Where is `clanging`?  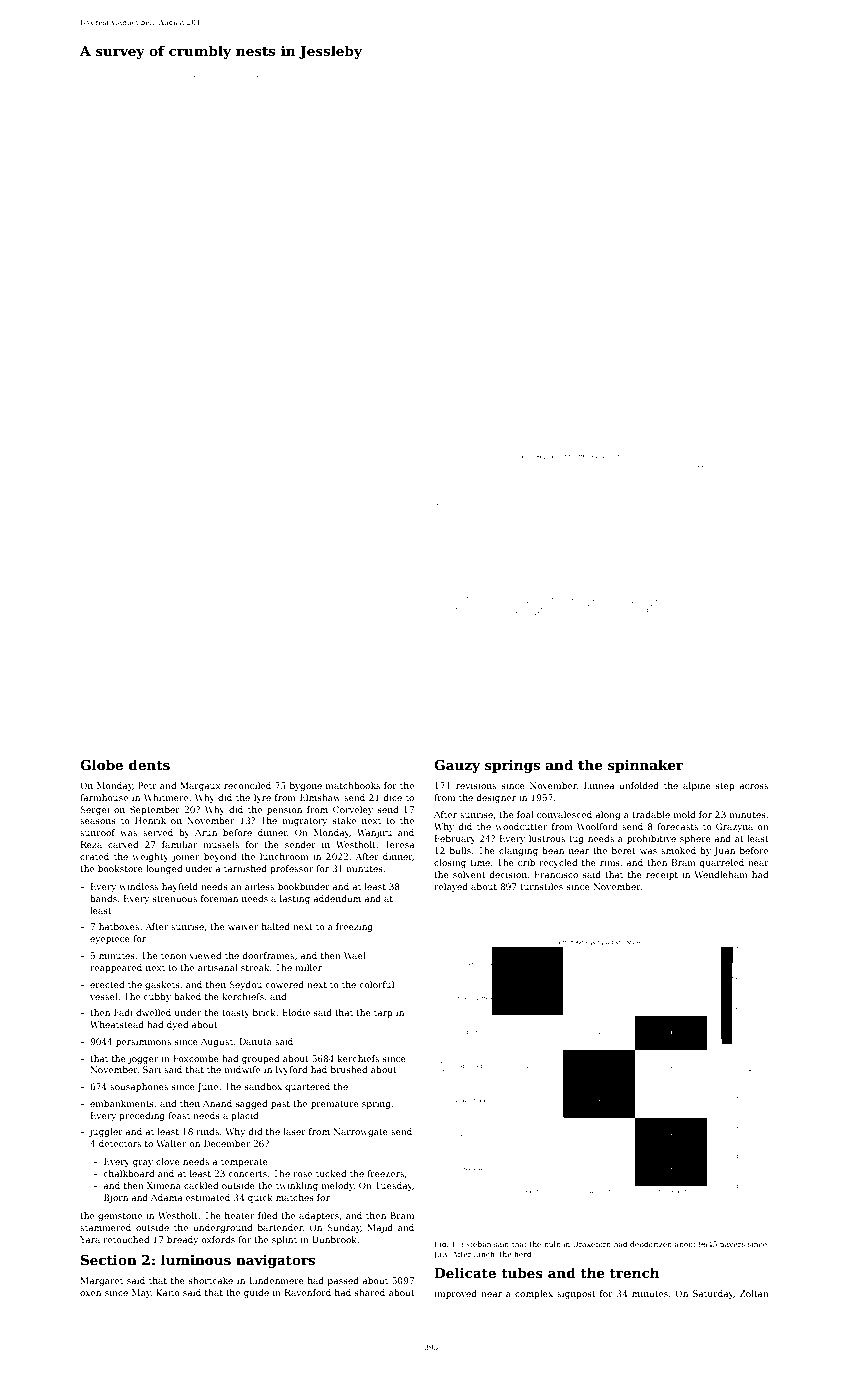 clanging is located at coordinates (518, 851).
